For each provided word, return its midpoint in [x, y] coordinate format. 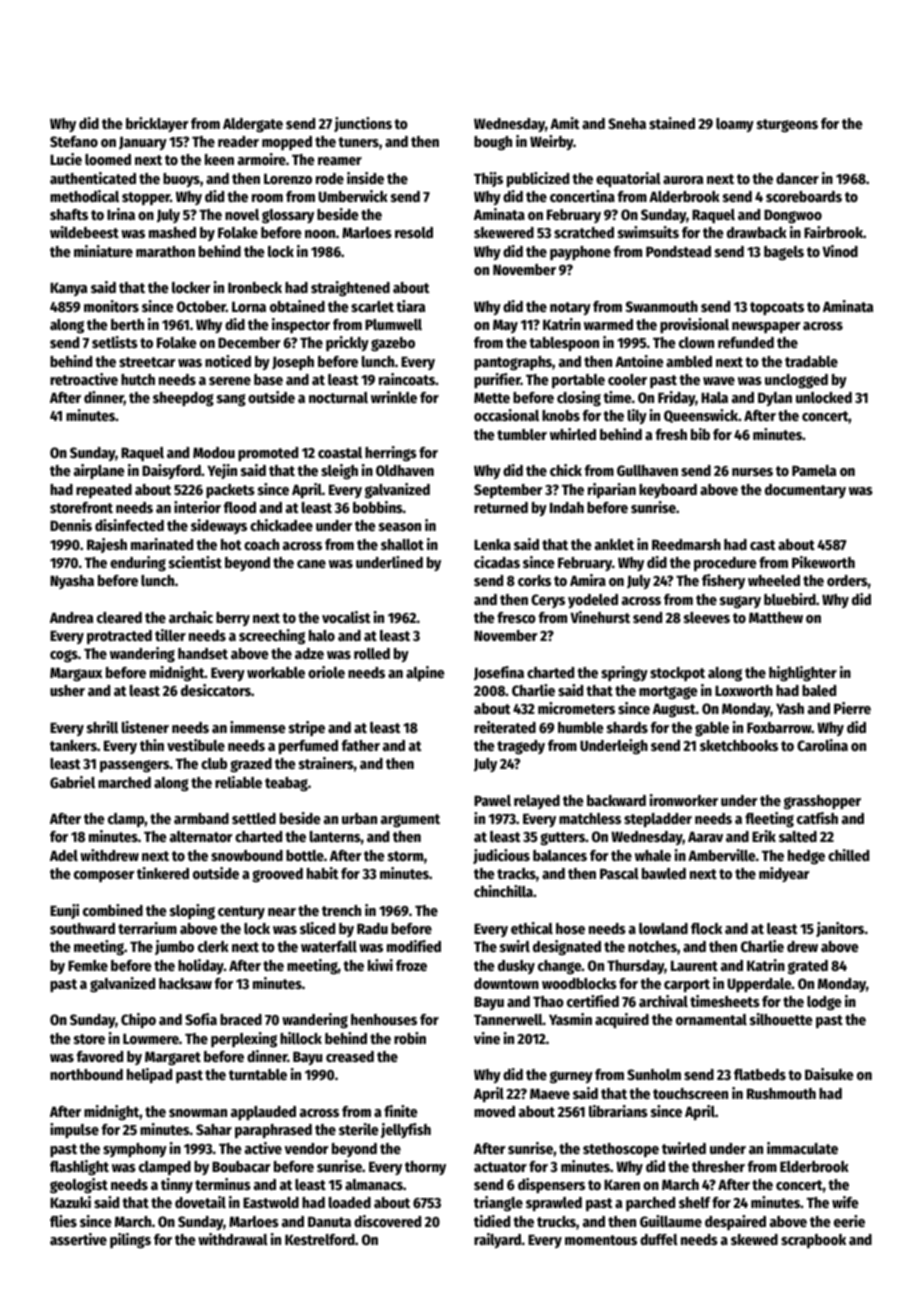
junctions [363, 124]
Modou [214, 452]
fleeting [769, 820]
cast [763, 545]
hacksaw [185, 983]
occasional [506, 415]
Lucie [66, 159]
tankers [73, 745]
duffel [659, 1239]
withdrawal [233, 1239]
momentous [601, 1240]
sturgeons [787, 126]
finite [400, 1111]
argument [410, 821]
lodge [824, 1003]
